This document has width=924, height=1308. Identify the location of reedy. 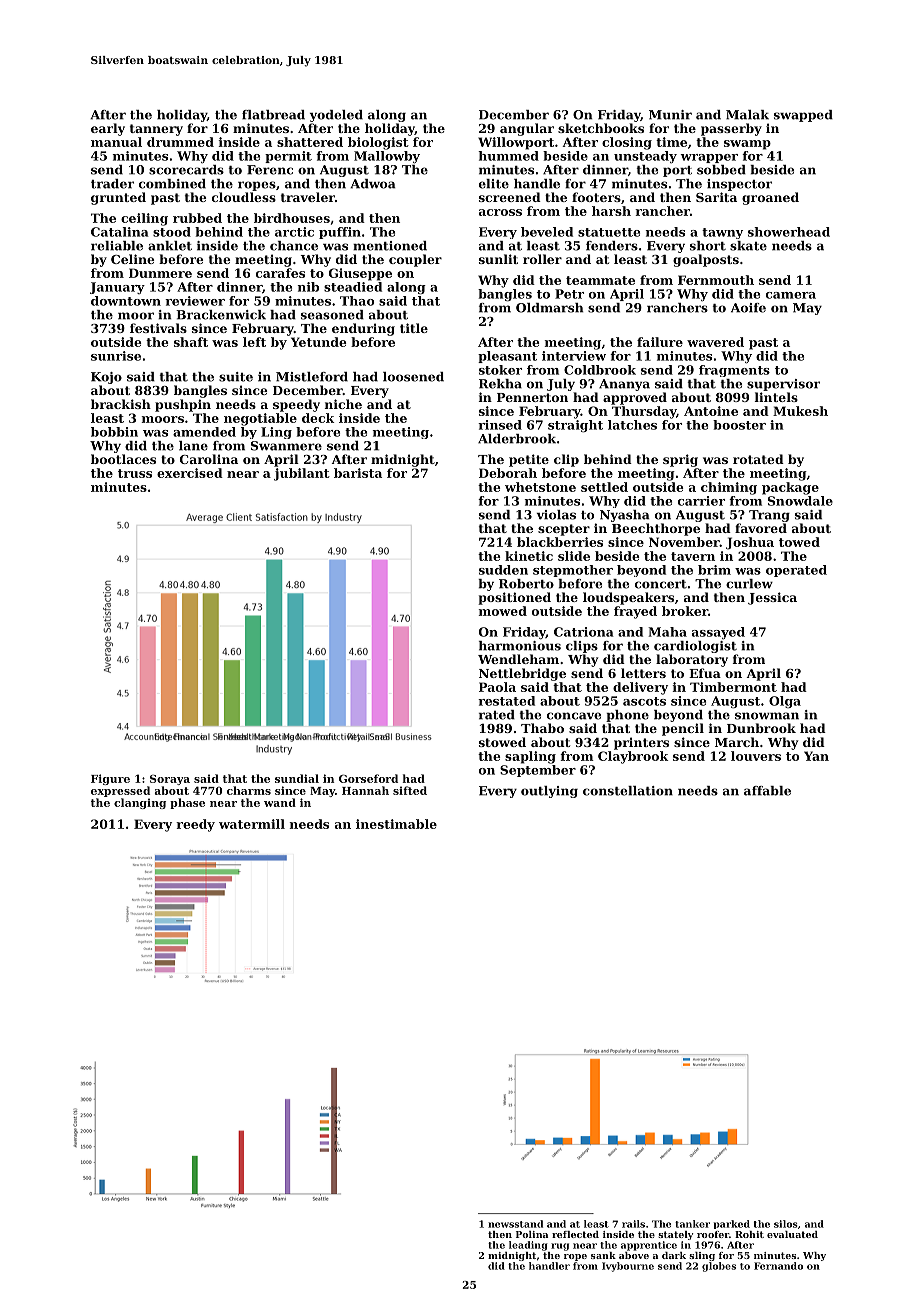
(195, 825).
